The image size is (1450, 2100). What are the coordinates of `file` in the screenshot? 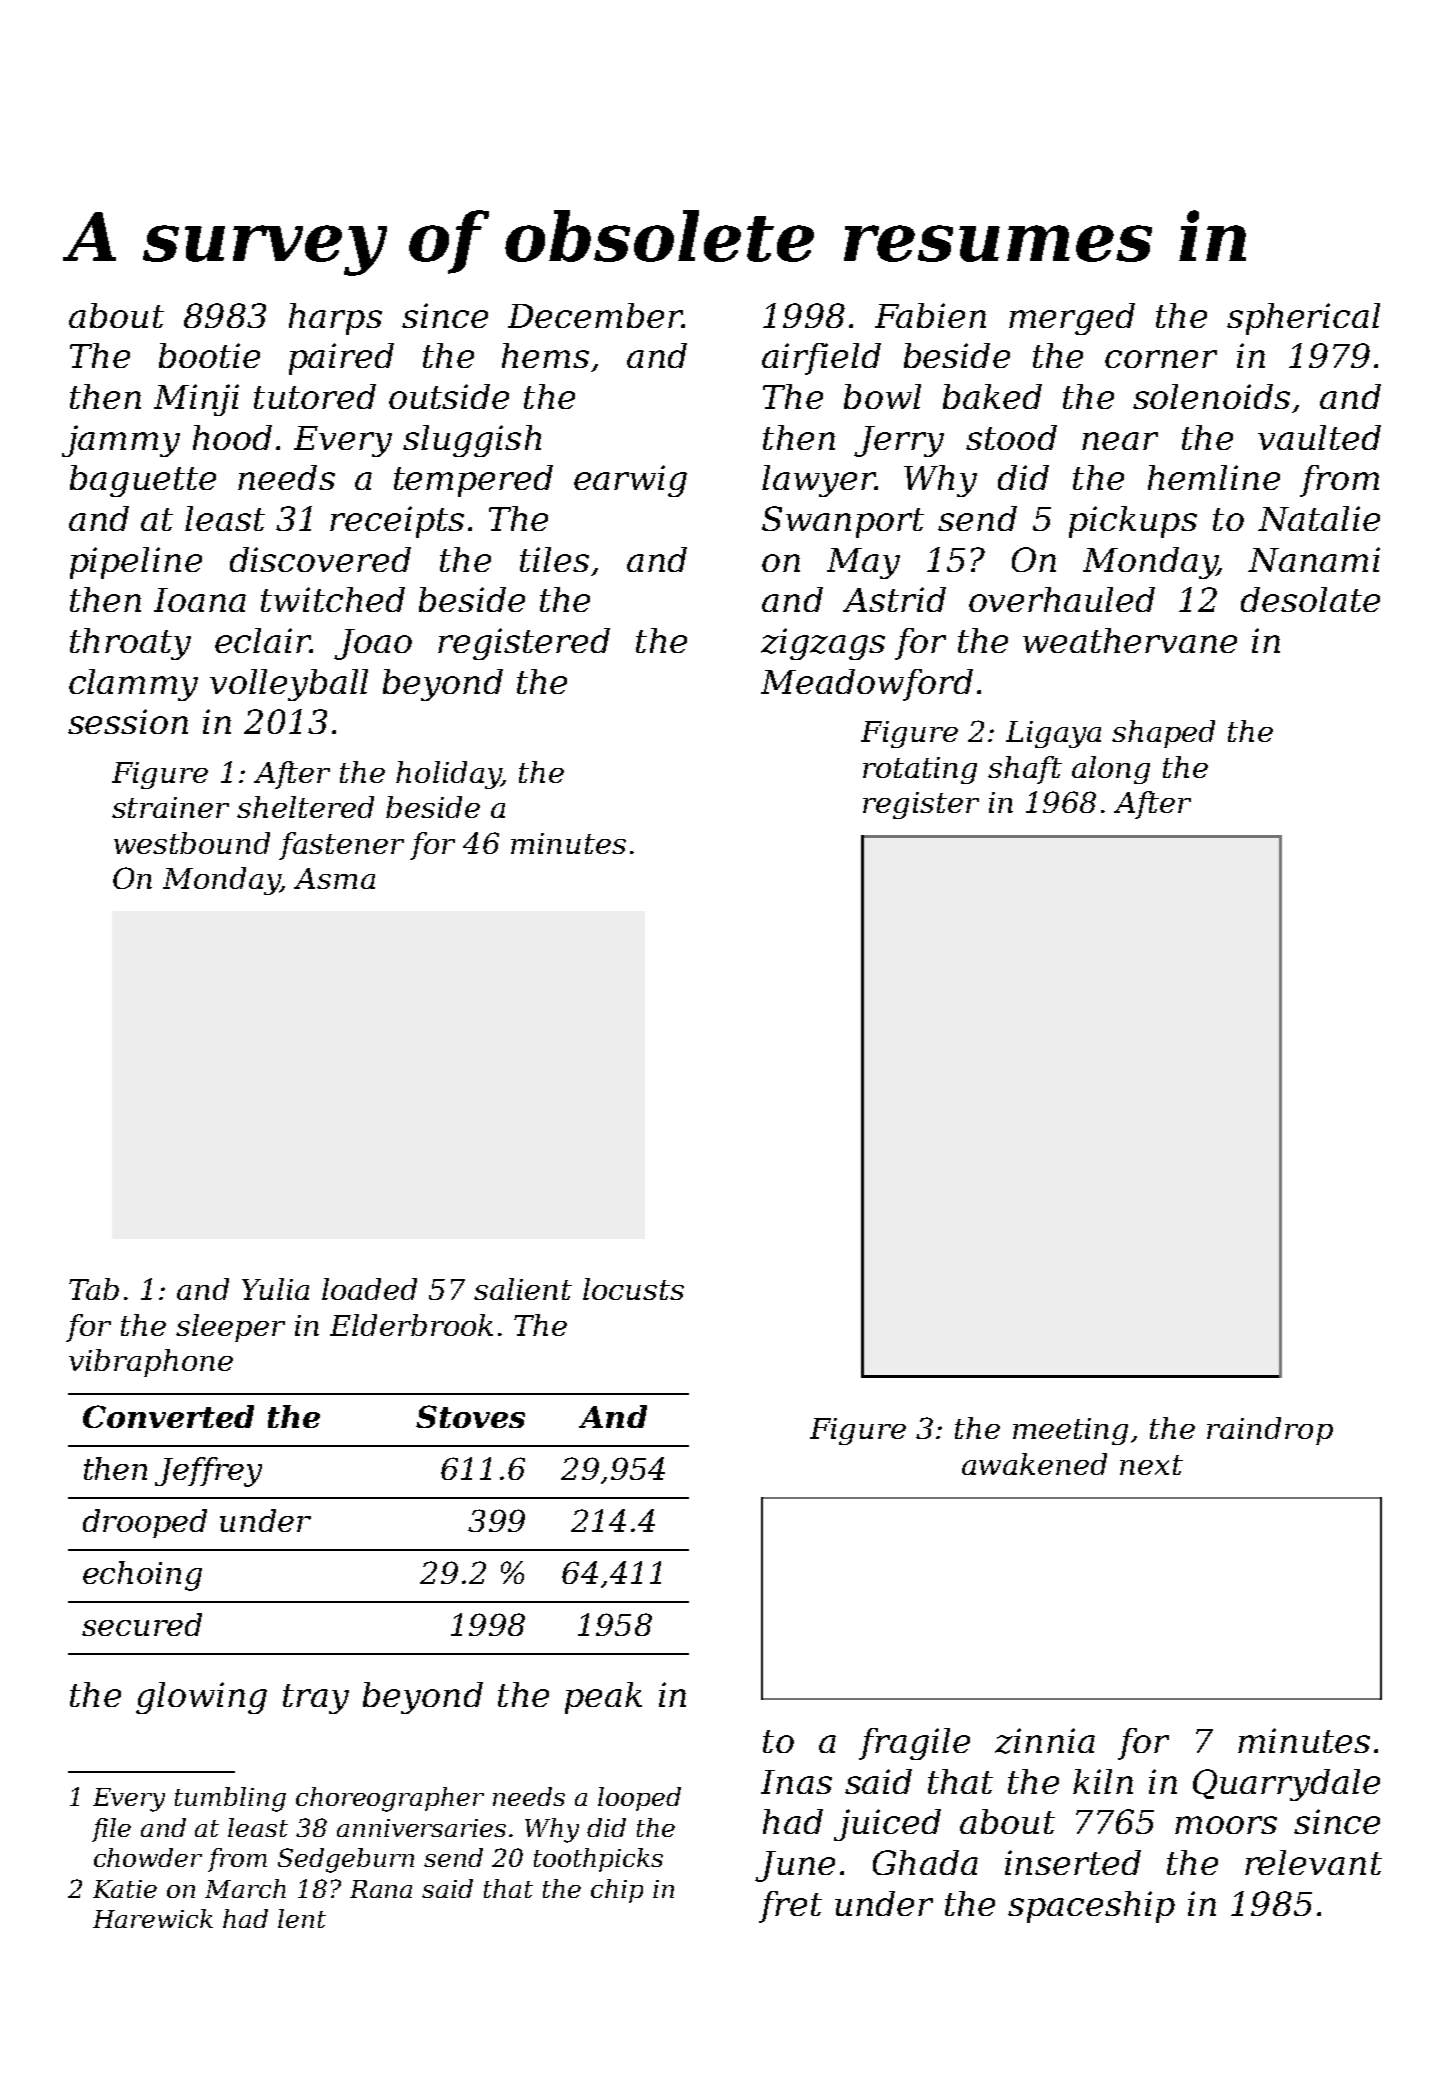 It's located at (111, 1830).
